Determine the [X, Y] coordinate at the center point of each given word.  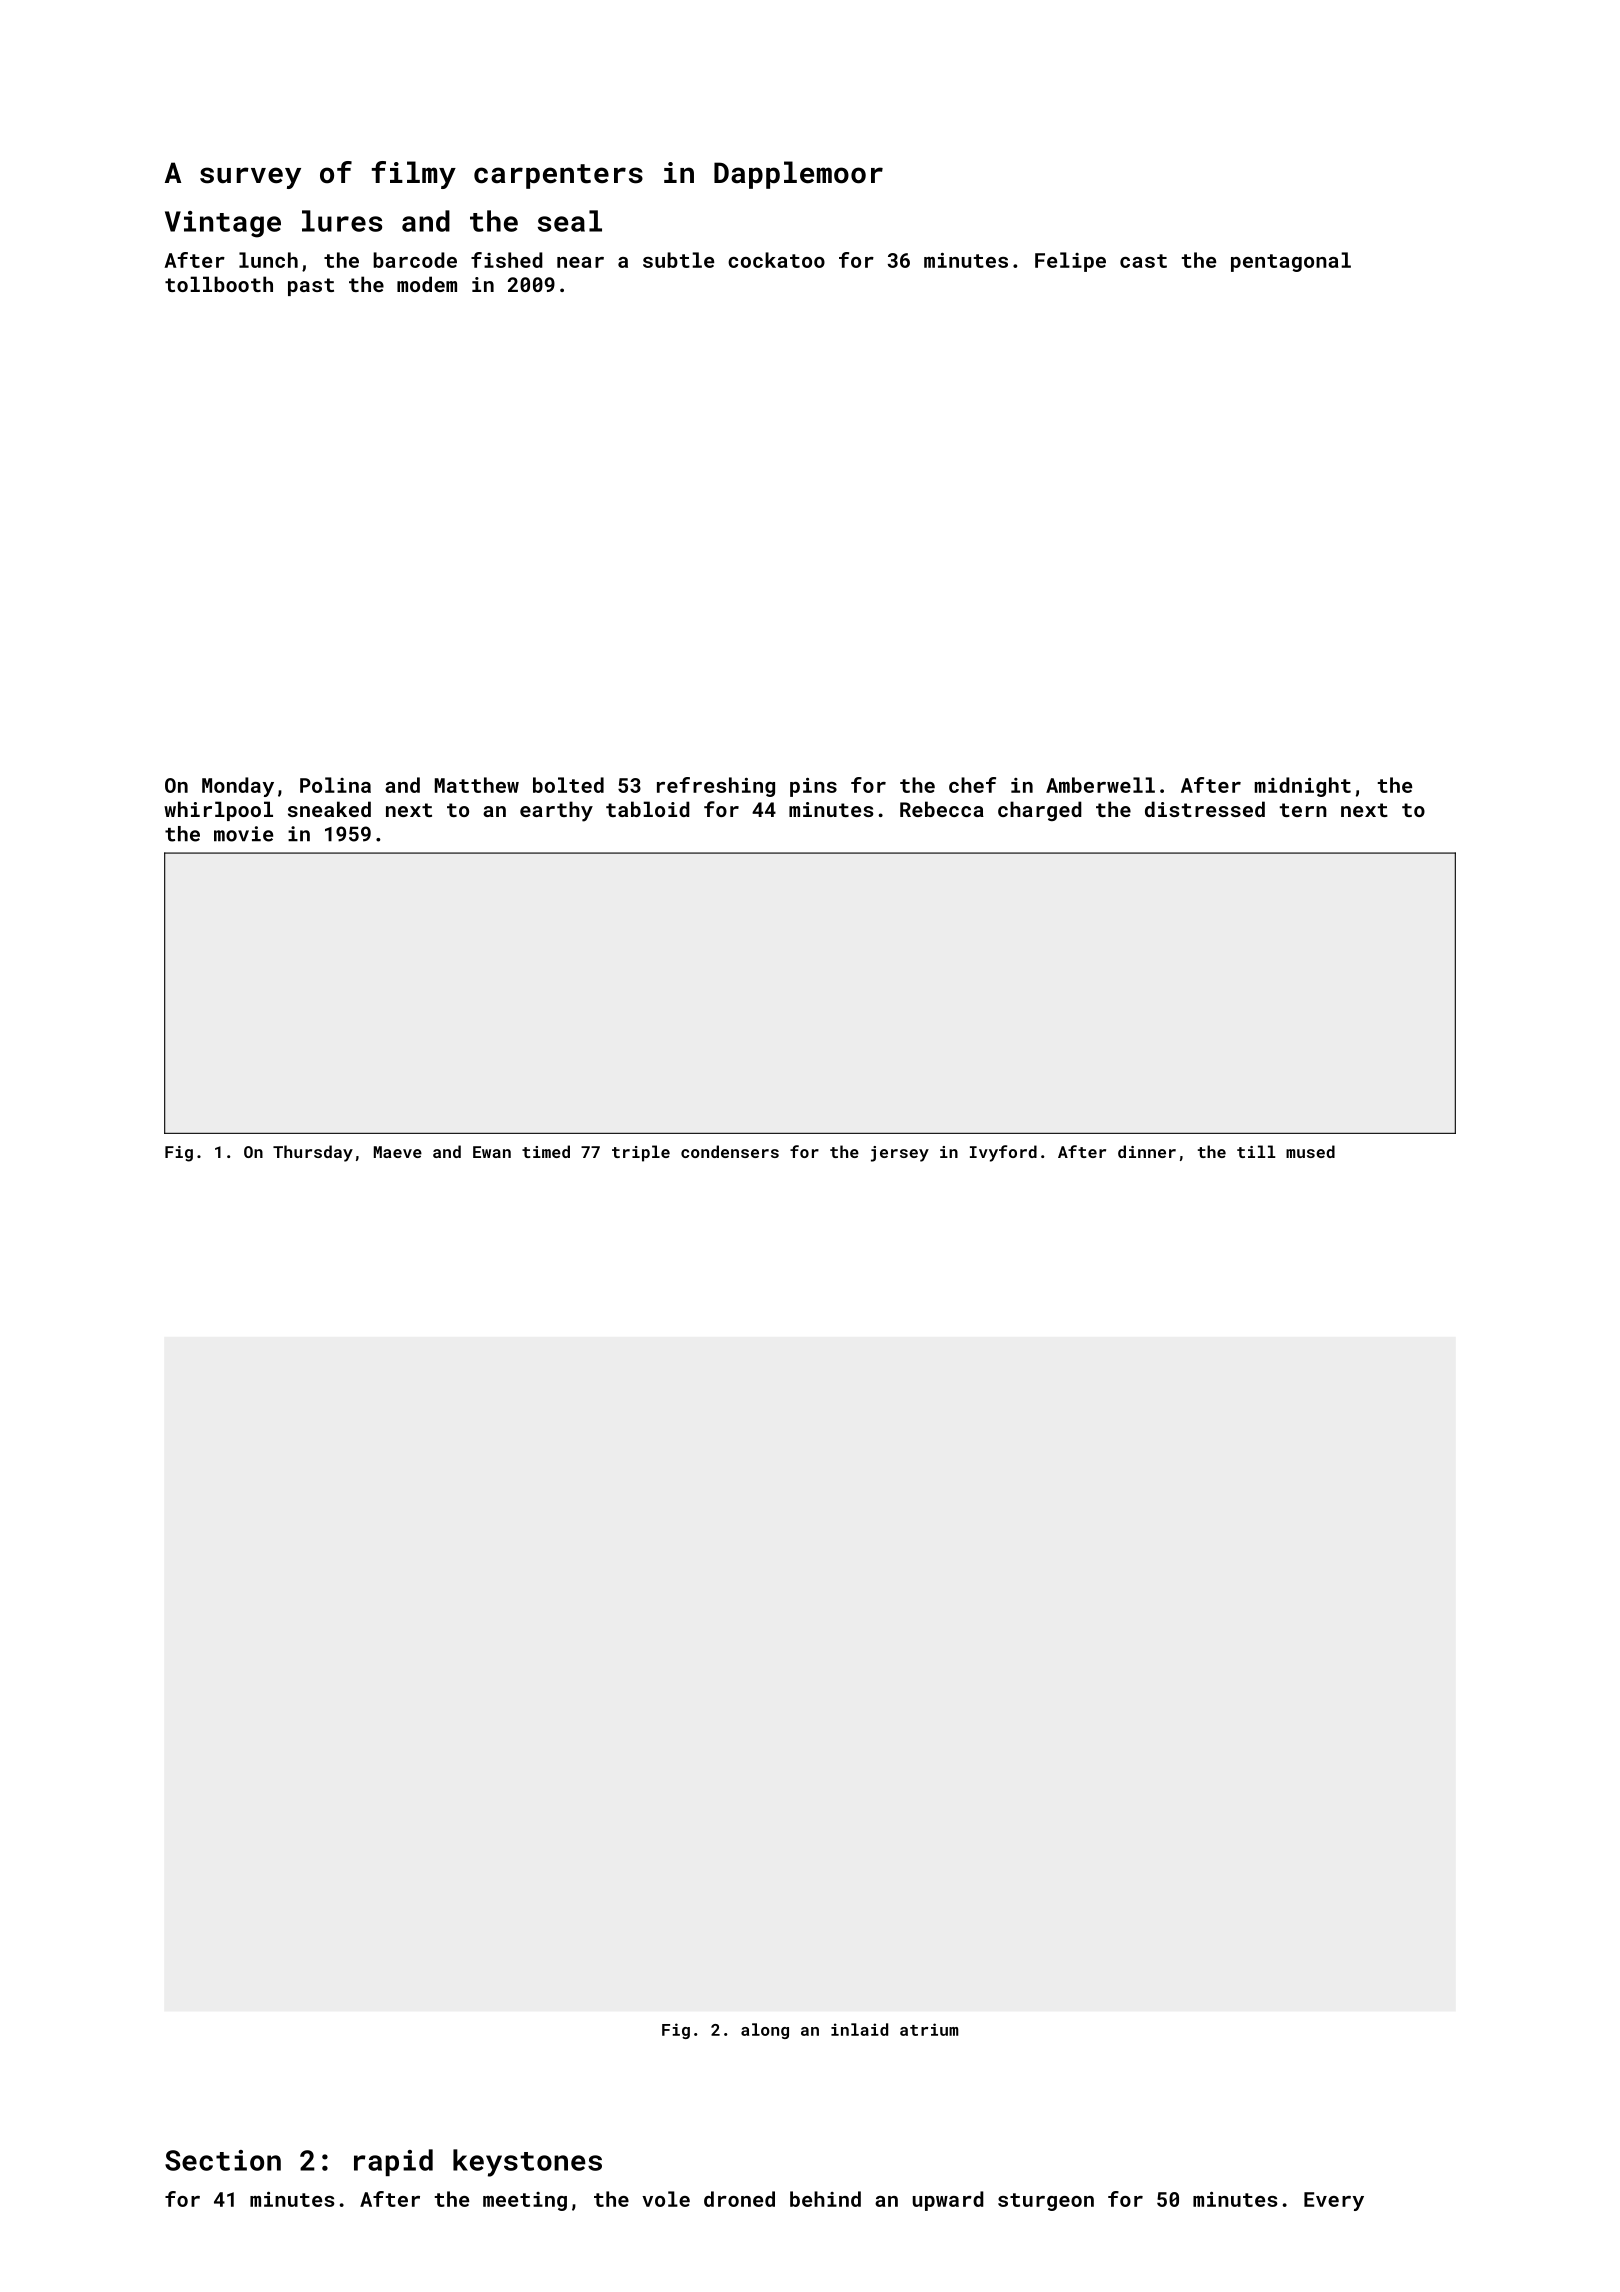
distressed [1205, 809]
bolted [568, 785]
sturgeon [1046, 2202]
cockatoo [776, 260]
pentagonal [1291, 262]
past [311, 287]
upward [948, 2201]
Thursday [313, 1153]
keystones [527, 2163]
